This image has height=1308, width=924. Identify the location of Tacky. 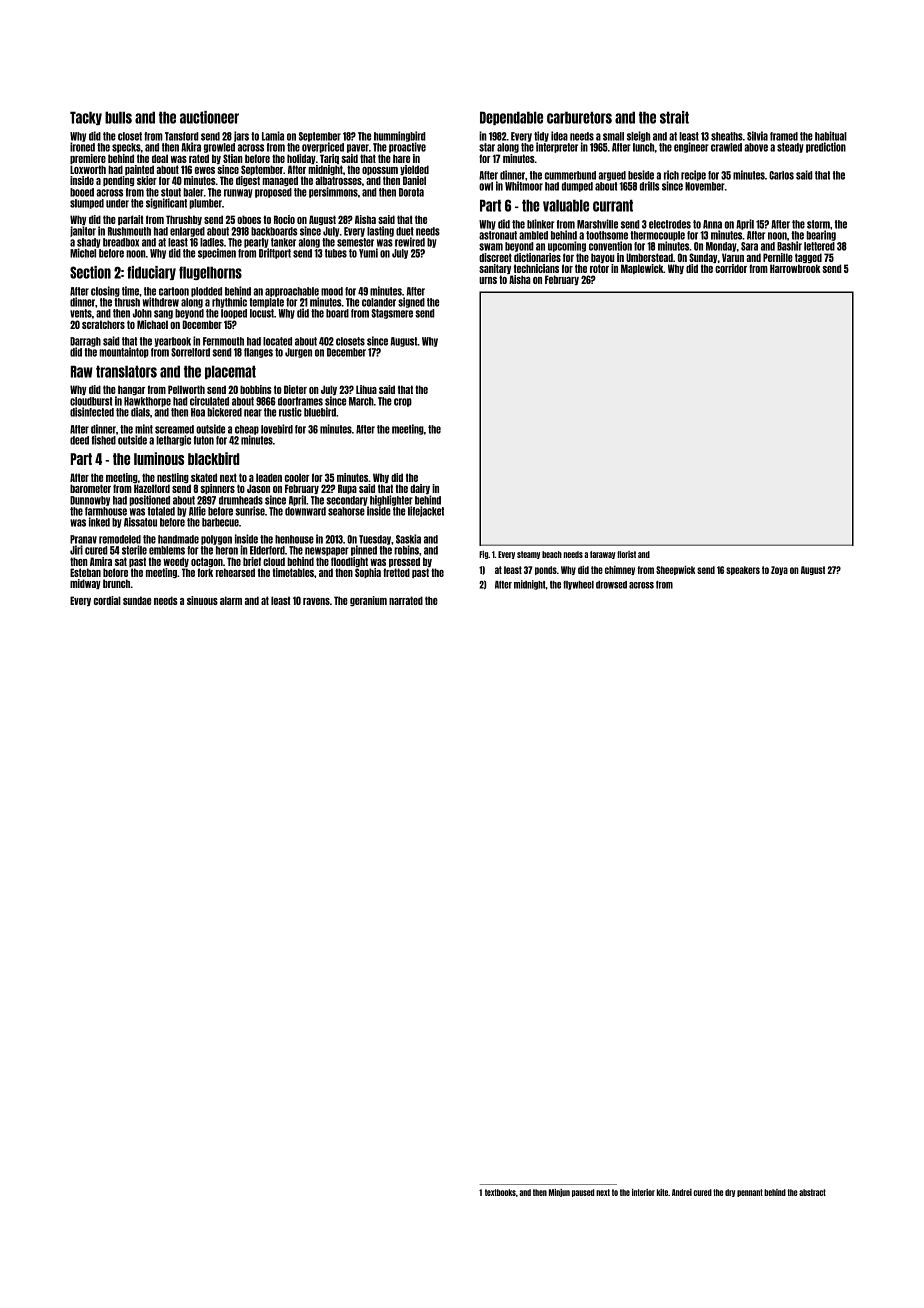
(86, 118).
